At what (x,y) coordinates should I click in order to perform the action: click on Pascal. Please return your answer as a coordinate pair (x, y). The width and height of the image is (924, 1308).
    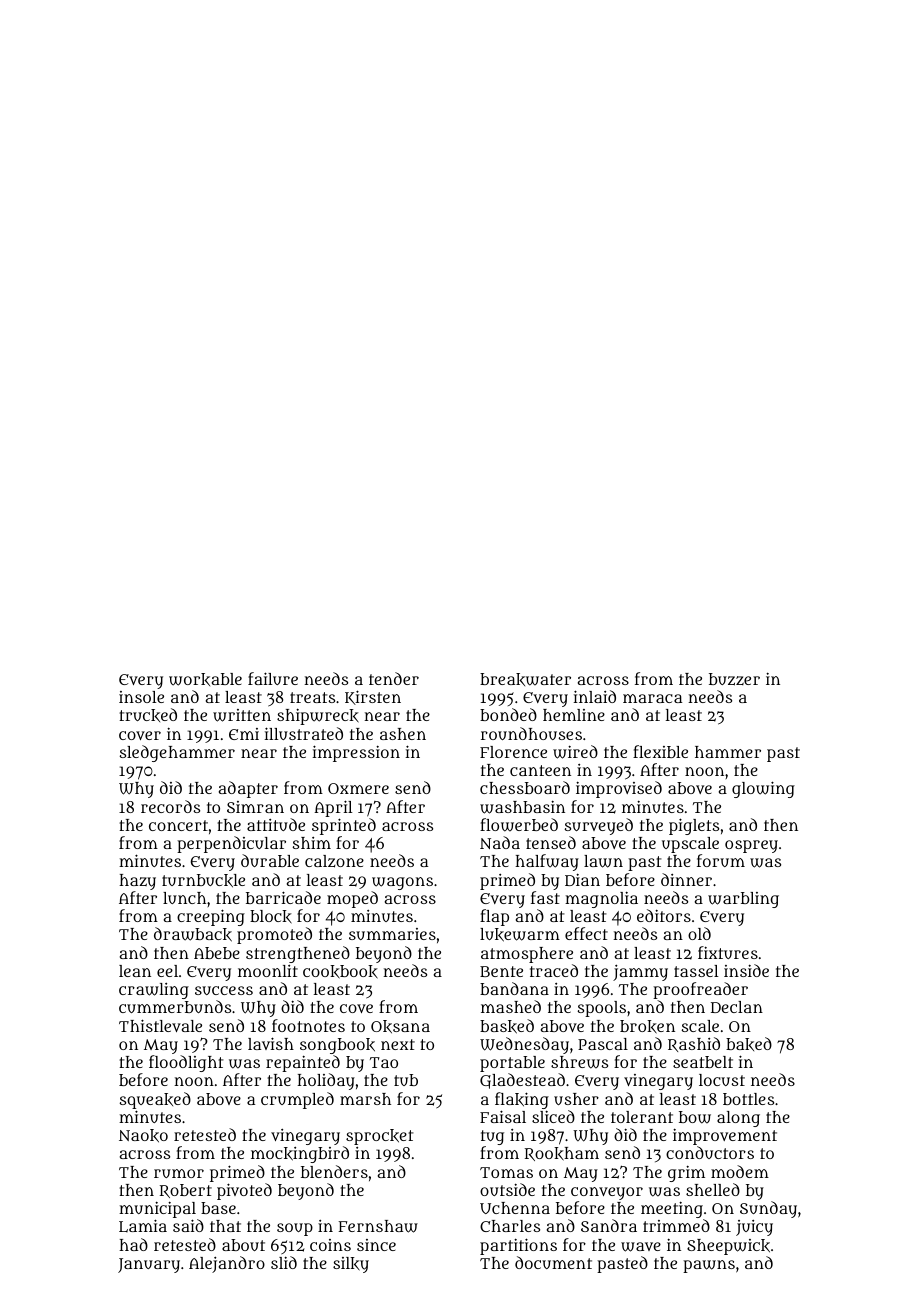
    Looking at the image, I should click on (603, 1044).
